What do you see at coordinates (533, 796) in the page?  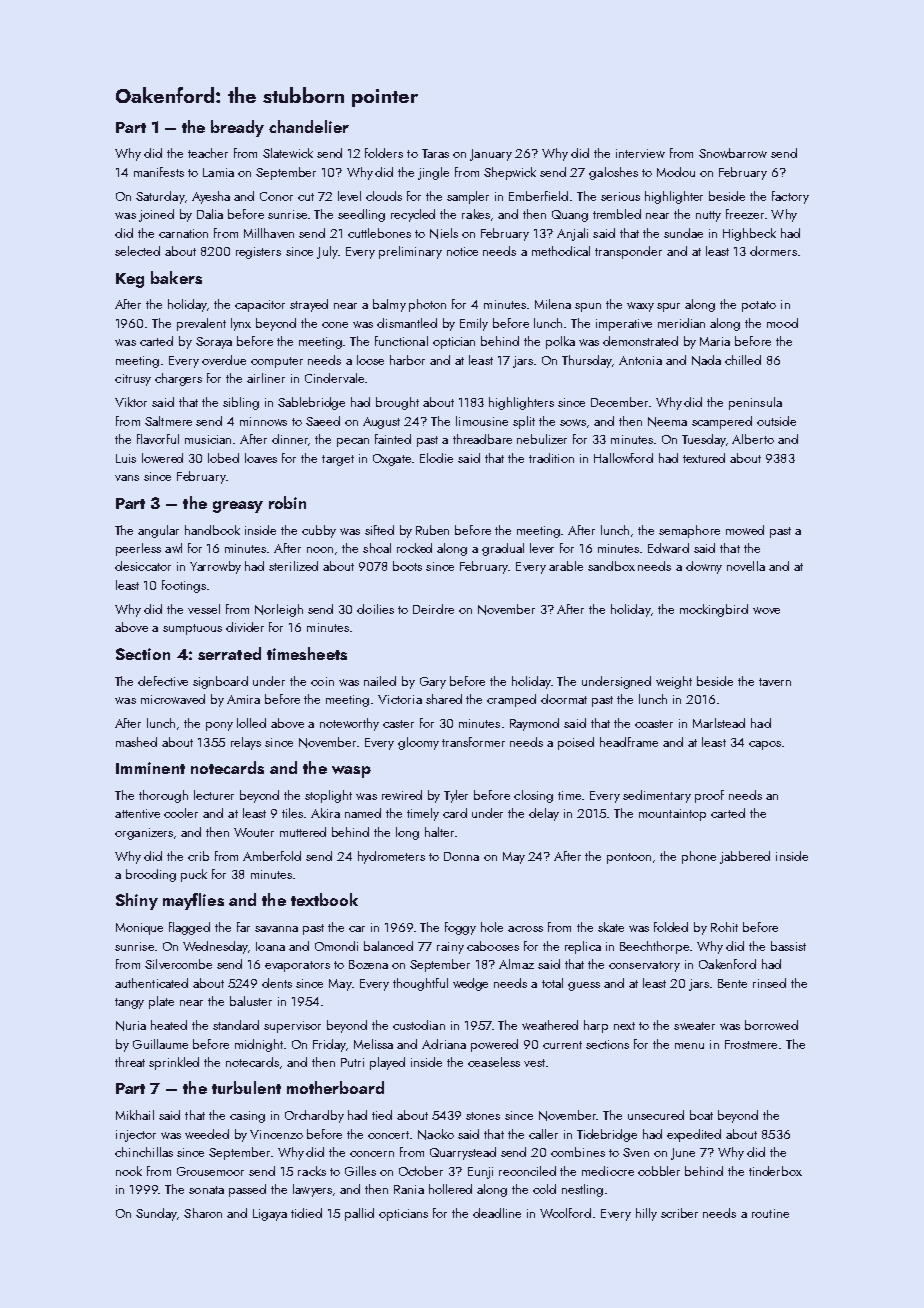 I see `closing` at bounding box center [533, 796].
